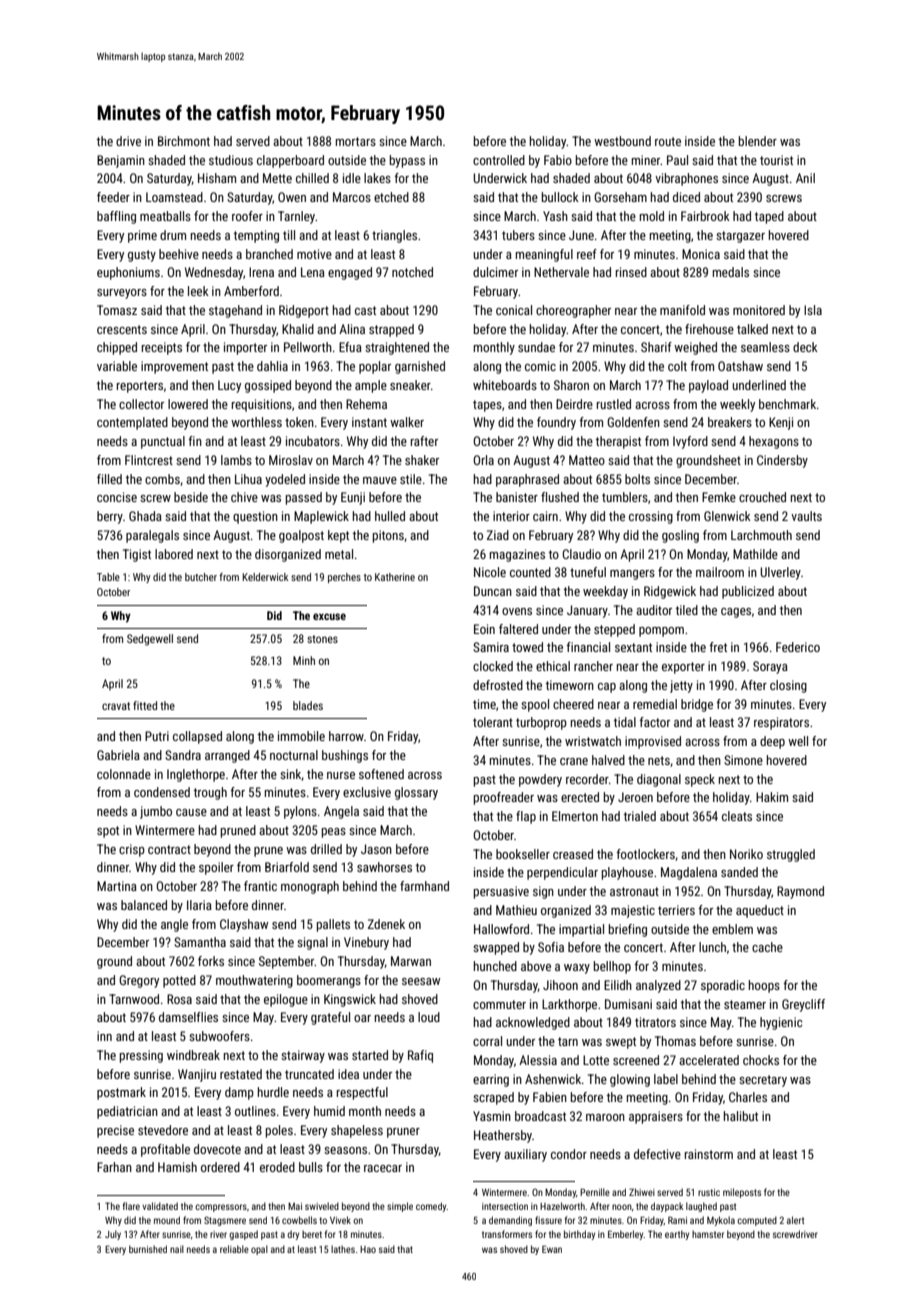 This page has height=1308, width=924. I want to click on Noriko, so click(746, 854).
